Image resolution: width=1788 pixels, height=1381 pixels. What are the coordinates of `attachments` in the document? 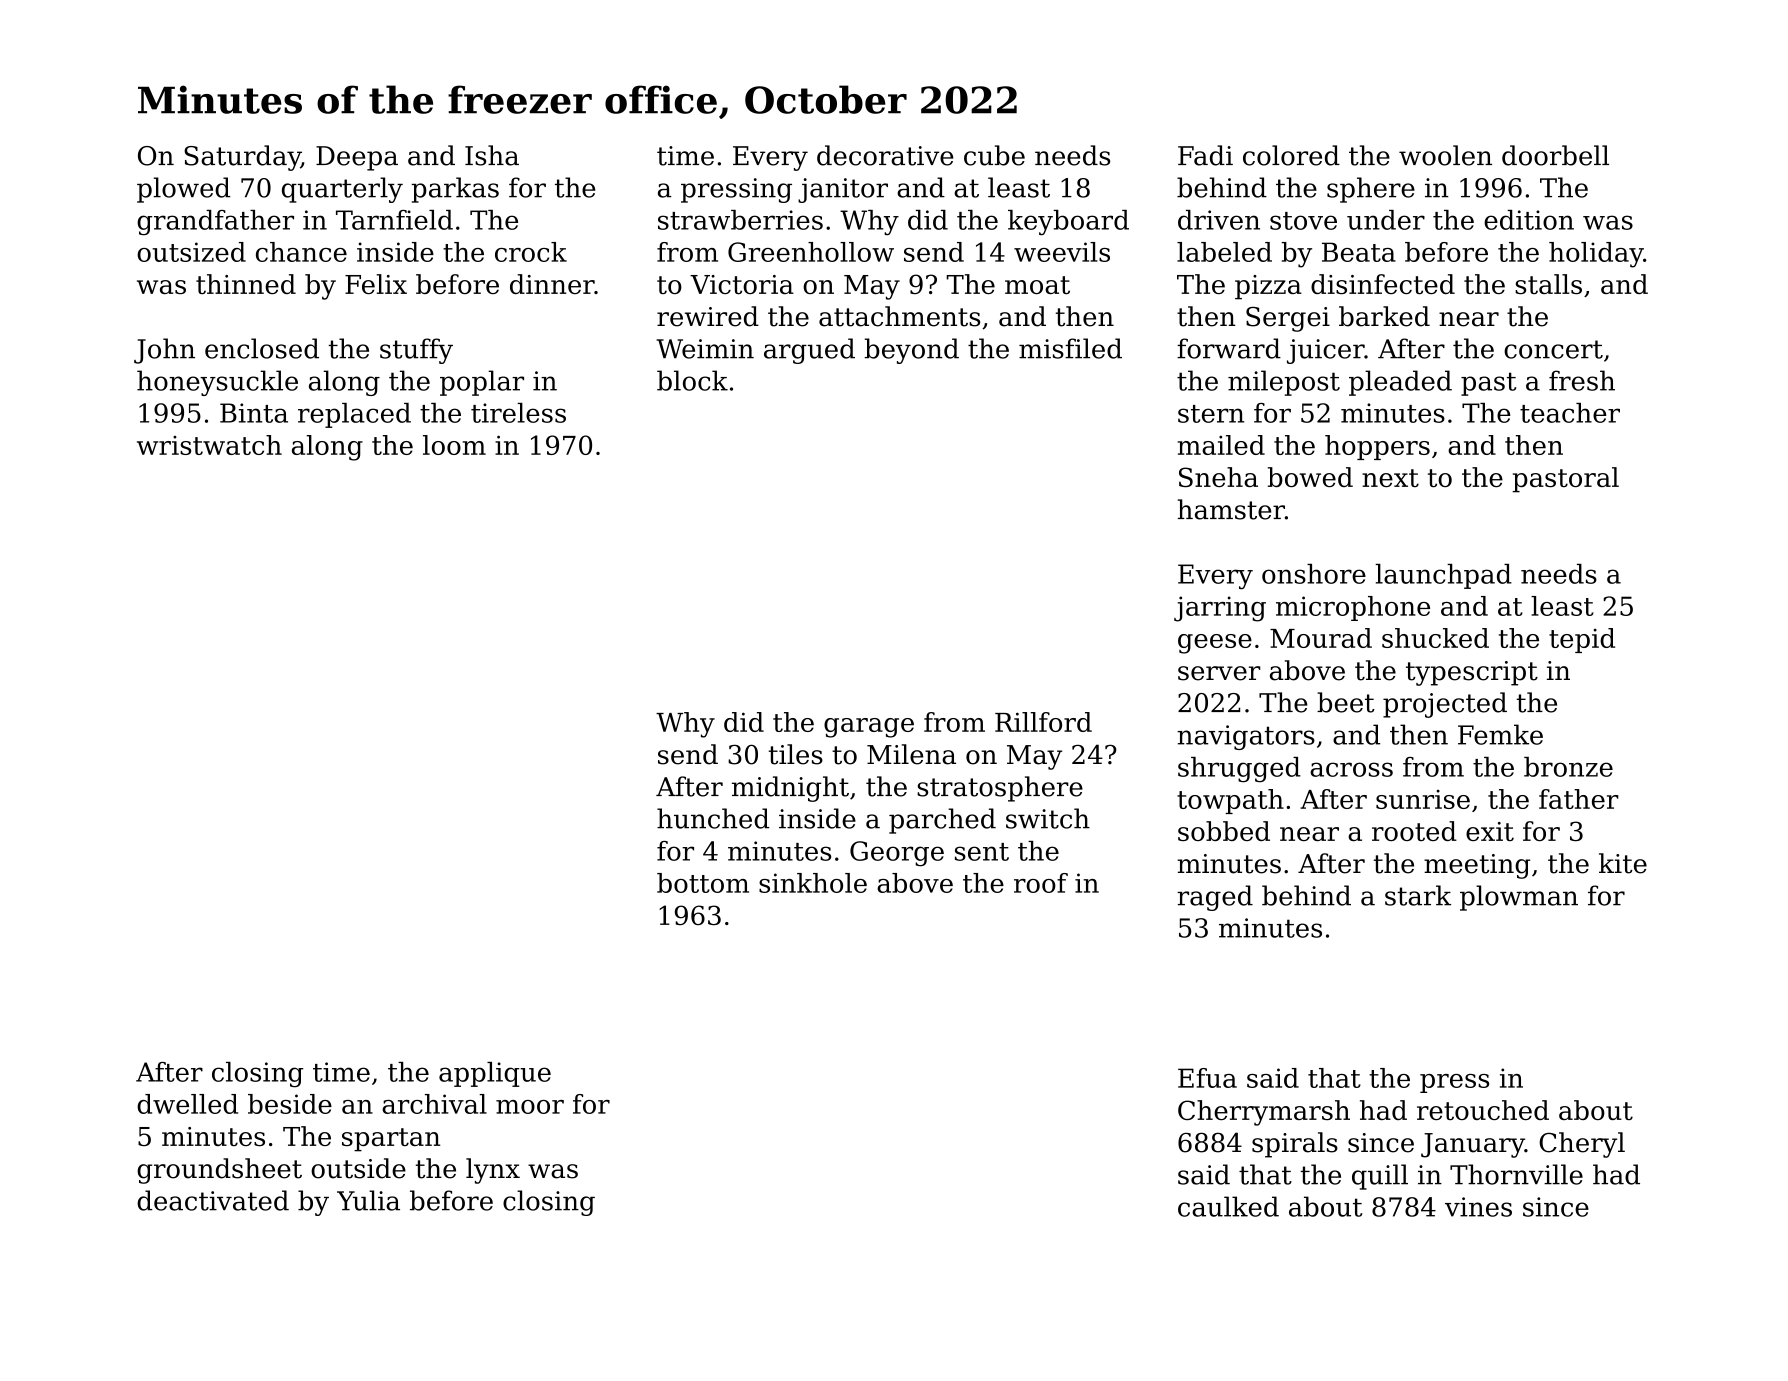 It's located at (899, 316).
